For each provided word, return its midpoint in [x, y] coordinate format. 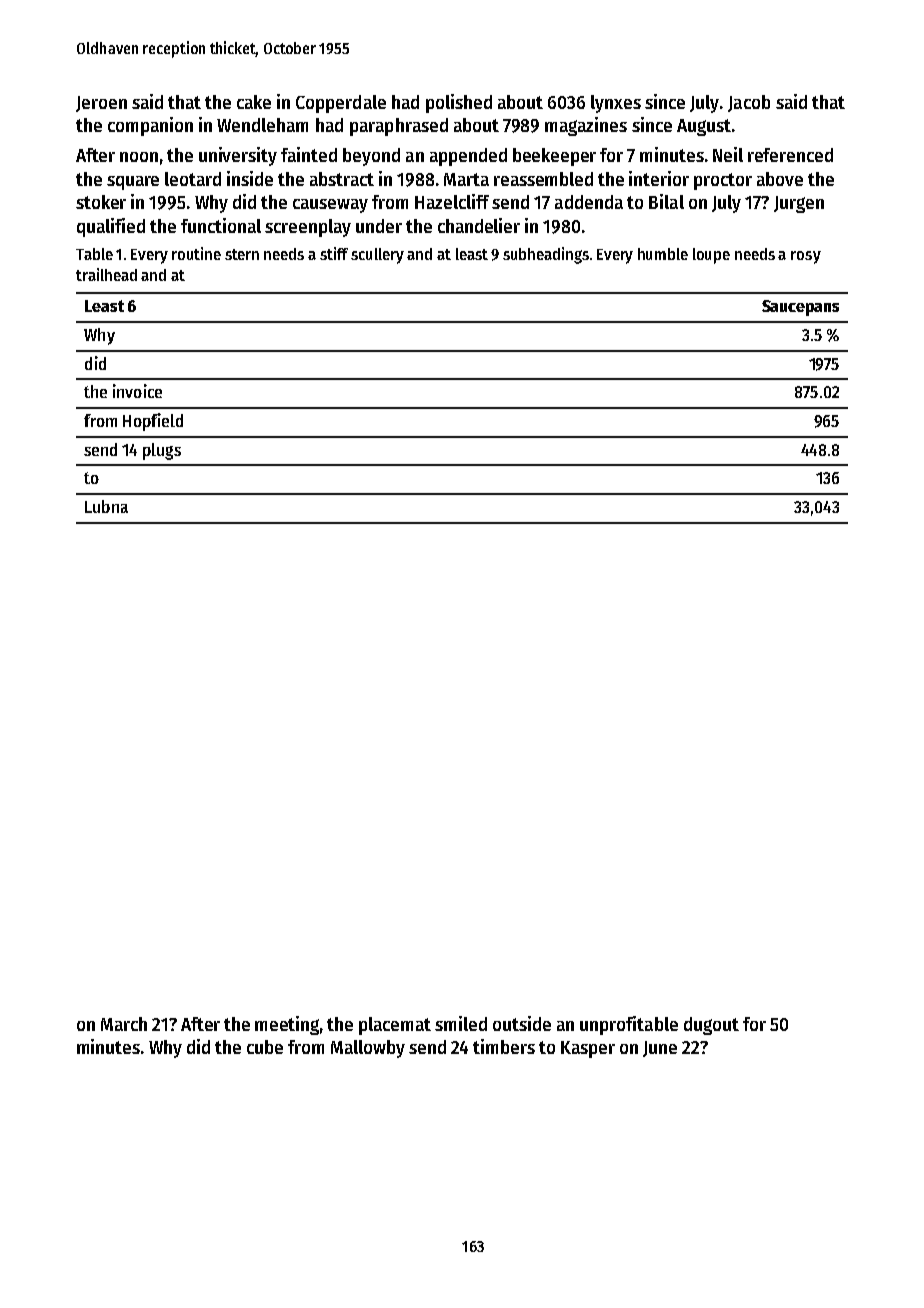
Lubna [106, 506]
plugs [162, 451]
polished [459, 103]
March [124, 1024]
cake [254, 102]
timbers [504, 1046]
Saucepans [800, 308]
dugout [711, 1026]
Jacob [749, 103]
